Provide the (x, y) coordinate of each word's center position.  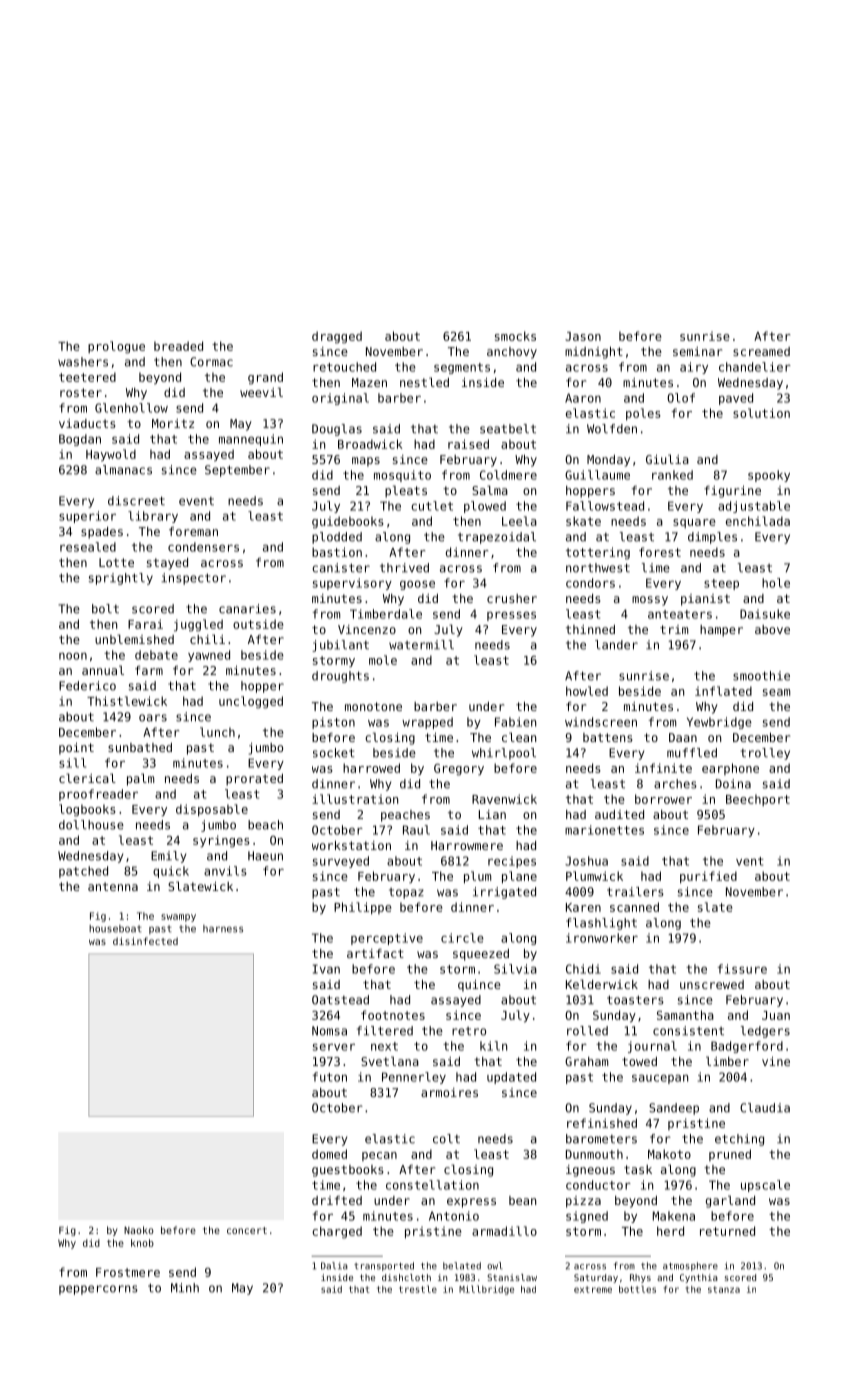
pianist (705, 600)
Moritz (173, 423)
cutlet (432, 506)
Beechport (758, 800)
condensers (203, 547)
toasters (635, 1000)
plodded (337, 538)
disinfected (145, 941)
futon (330, 1077)
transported (384, 1266)
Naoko (139, 1230)
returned (727, 1231)
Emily (168, 857)
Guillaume (597, 475)
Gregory (459, 770)
